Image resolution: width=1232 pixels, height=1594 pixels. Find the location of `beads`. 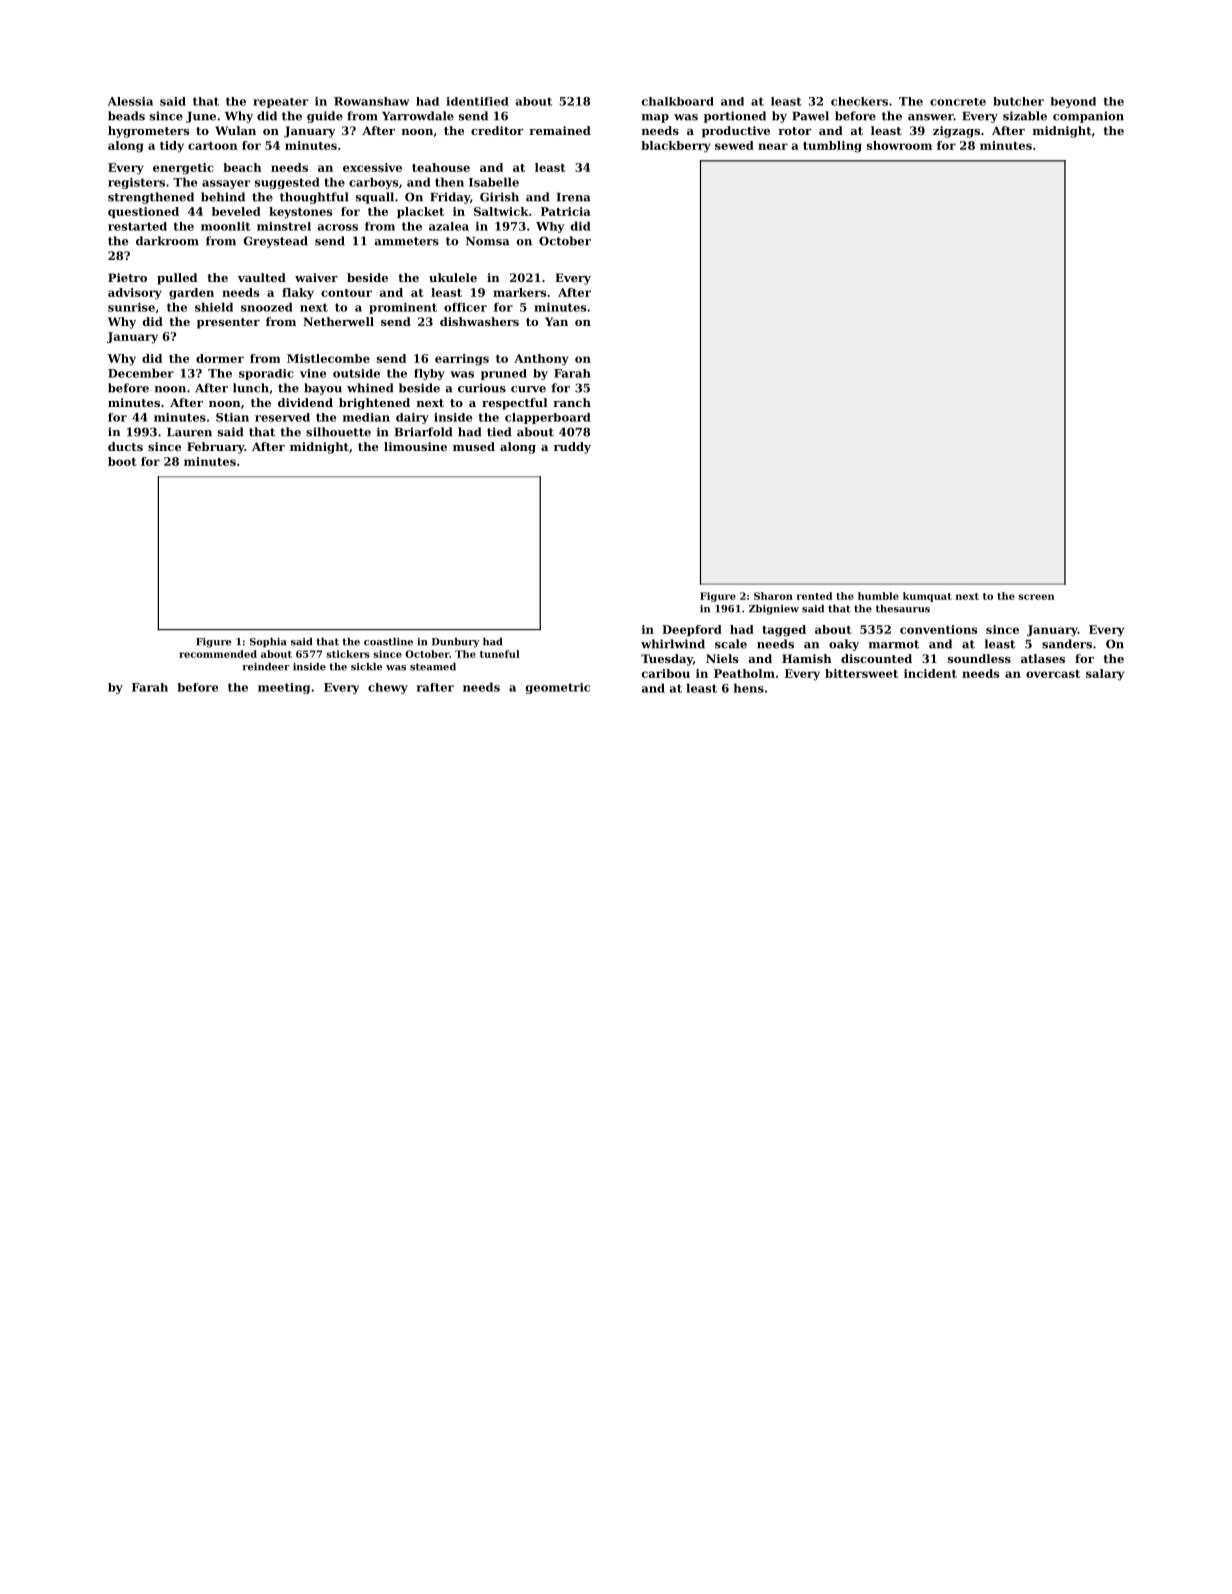

beads is located at coordinates (126, 116).
